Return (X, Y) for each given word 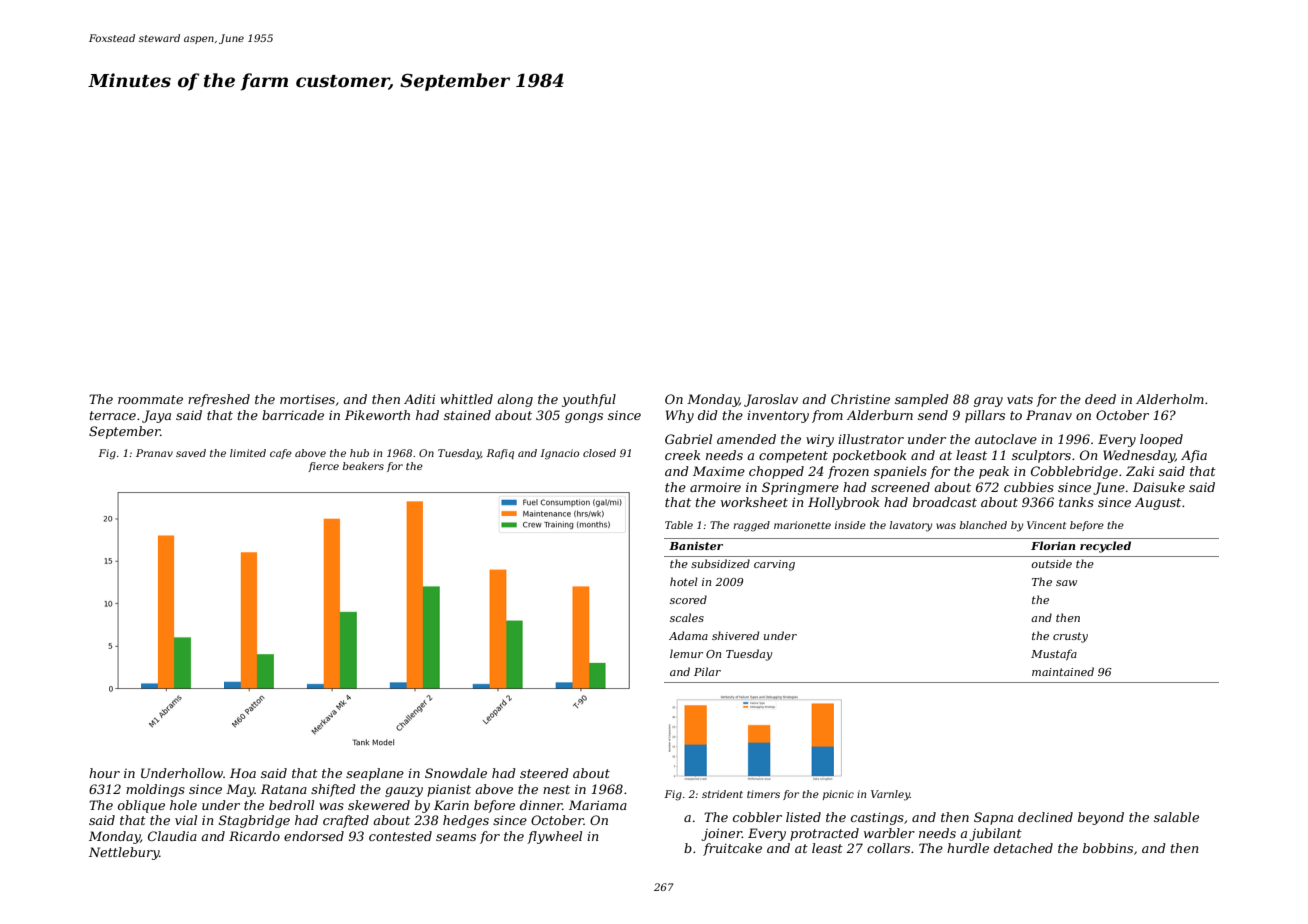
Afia (1194, 456)
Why (680, 416)
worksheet (754, 502)
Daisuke (1159, 487)
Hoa (243, 773)
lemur (686, 653)
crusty (1070, 637)
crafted (346, 821)
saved (191, 453)
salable (1176, 817)
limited (248, 453)
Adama (688, 635)
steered (544, 773)
